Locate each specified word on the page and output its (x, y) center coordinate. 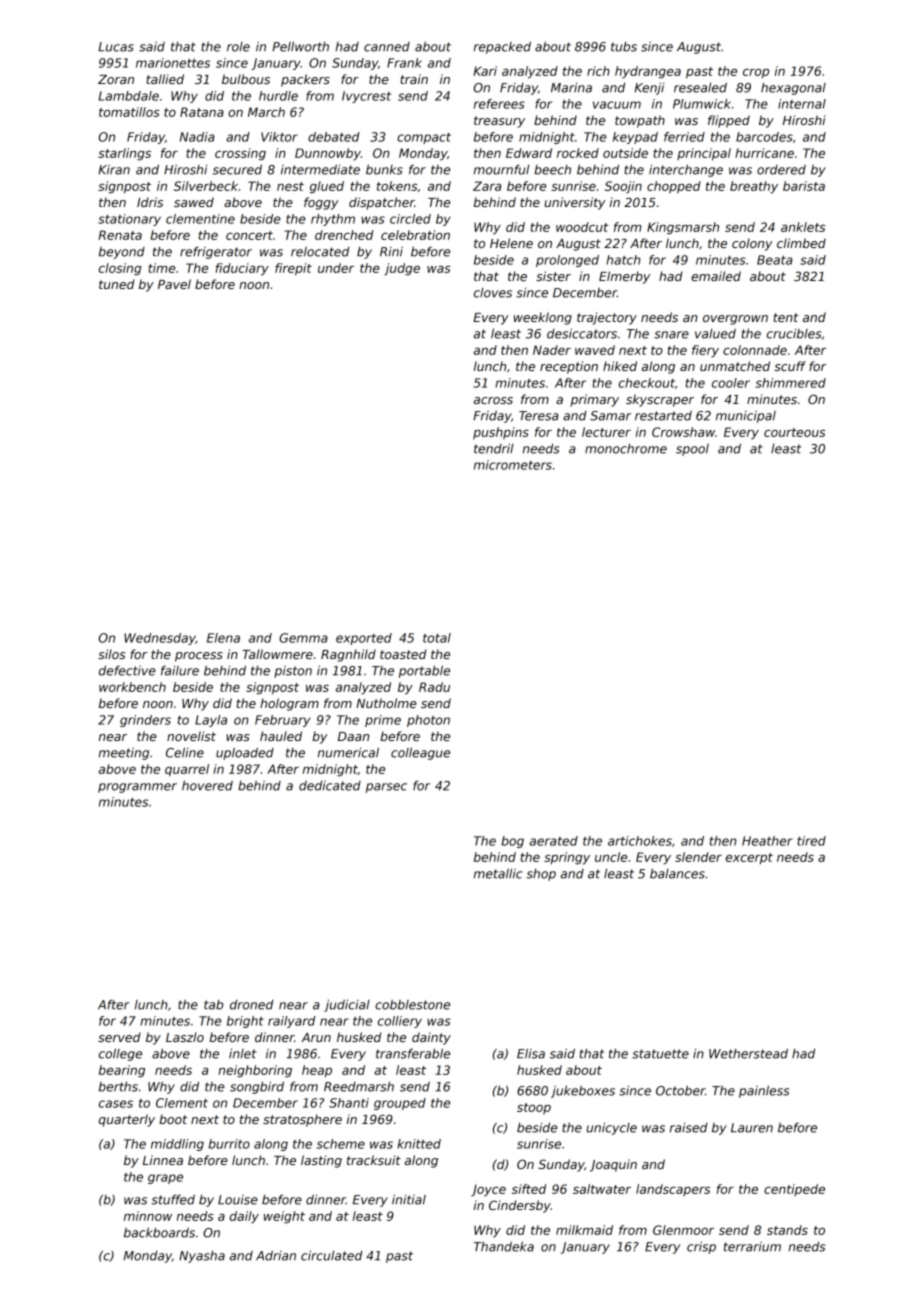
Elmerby (624, 277)
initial (409, 1199)
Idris (150, 202)
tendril (493, 448)
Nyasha (202, 1257)
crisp (701, 1247)
